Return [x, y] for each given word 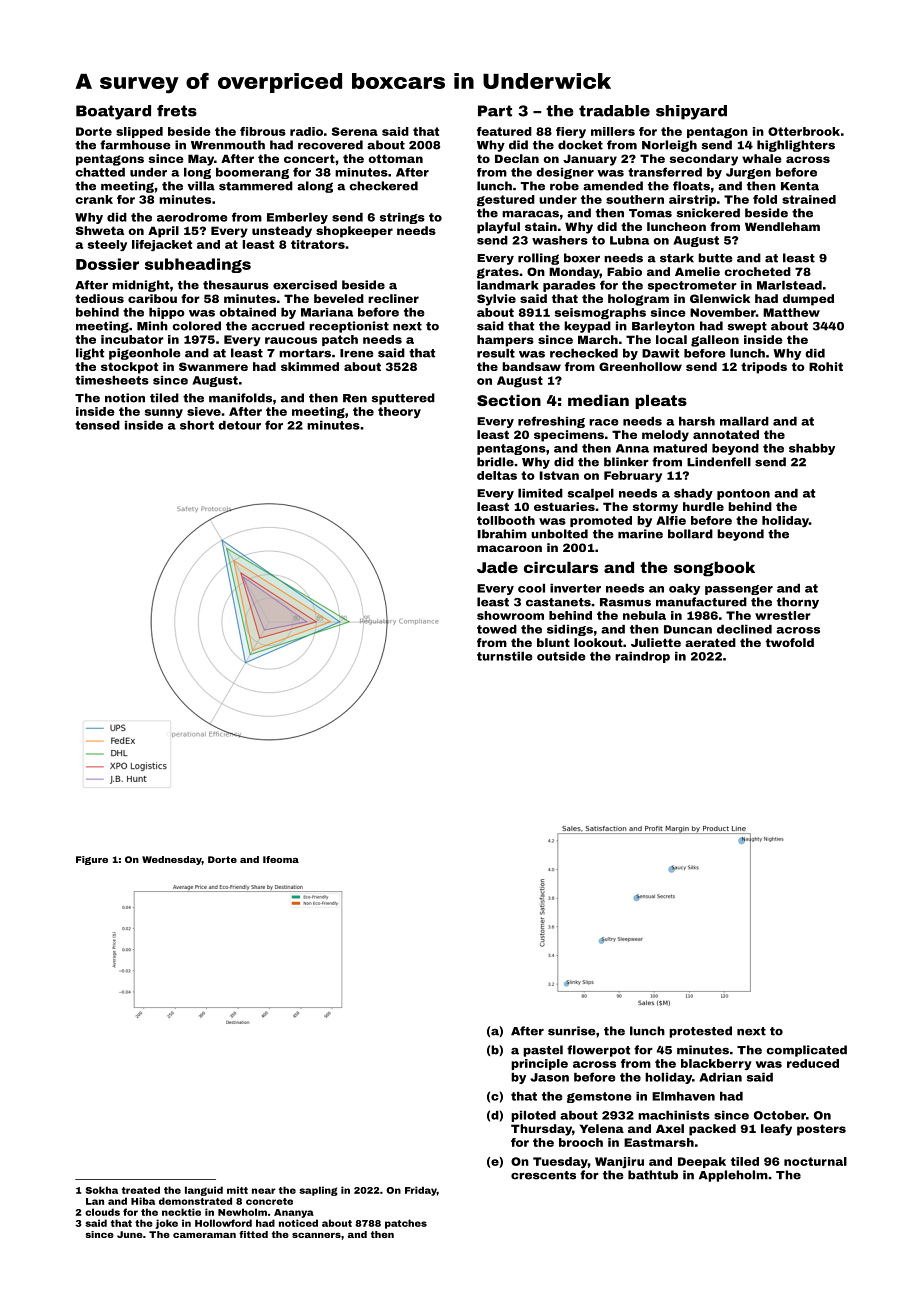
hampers [505, 341]
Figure [92, 860]
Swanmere [213, 366]
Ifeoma [281, 859]
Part [495, 111]
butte [715, 258]
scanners [316, 1235]
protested [700, 1032]
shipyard [691, 112]
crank [94, 199]
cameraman [204, 1235]
